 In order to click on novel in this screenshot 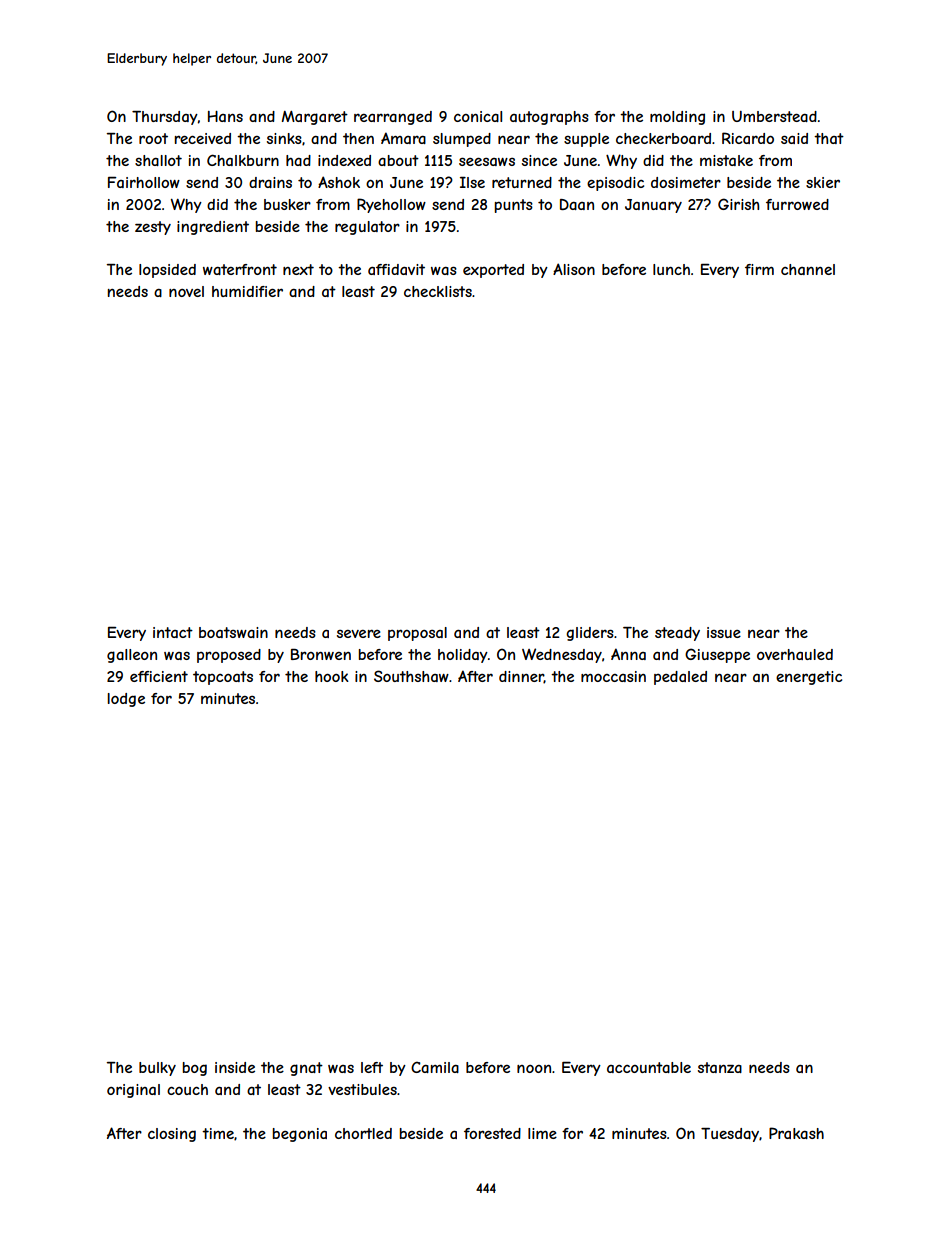, I will do `click(186, 291)`.
